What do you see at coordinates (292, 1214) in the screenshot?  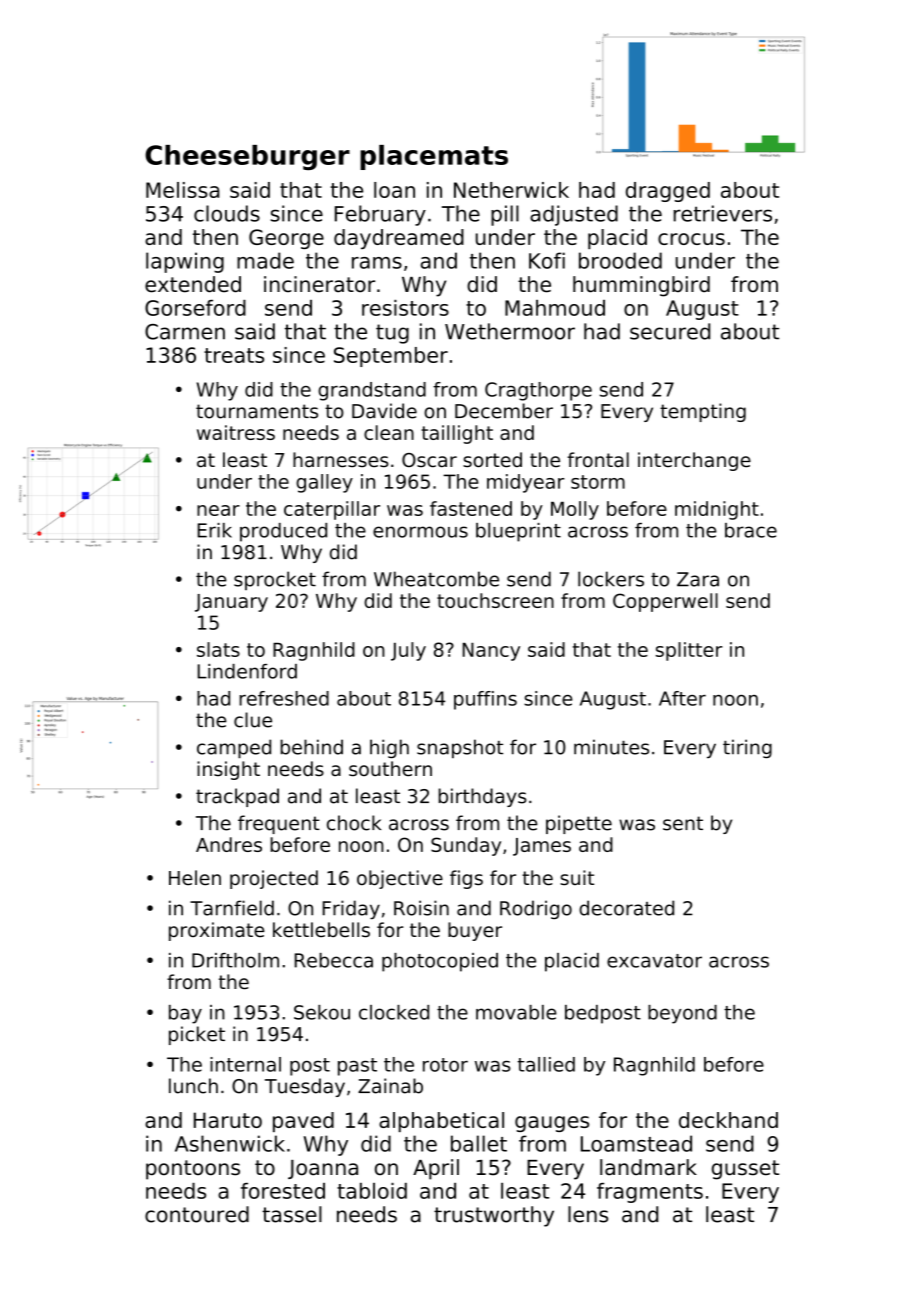 I see `tassel` at bounding box center [292, 1214].
